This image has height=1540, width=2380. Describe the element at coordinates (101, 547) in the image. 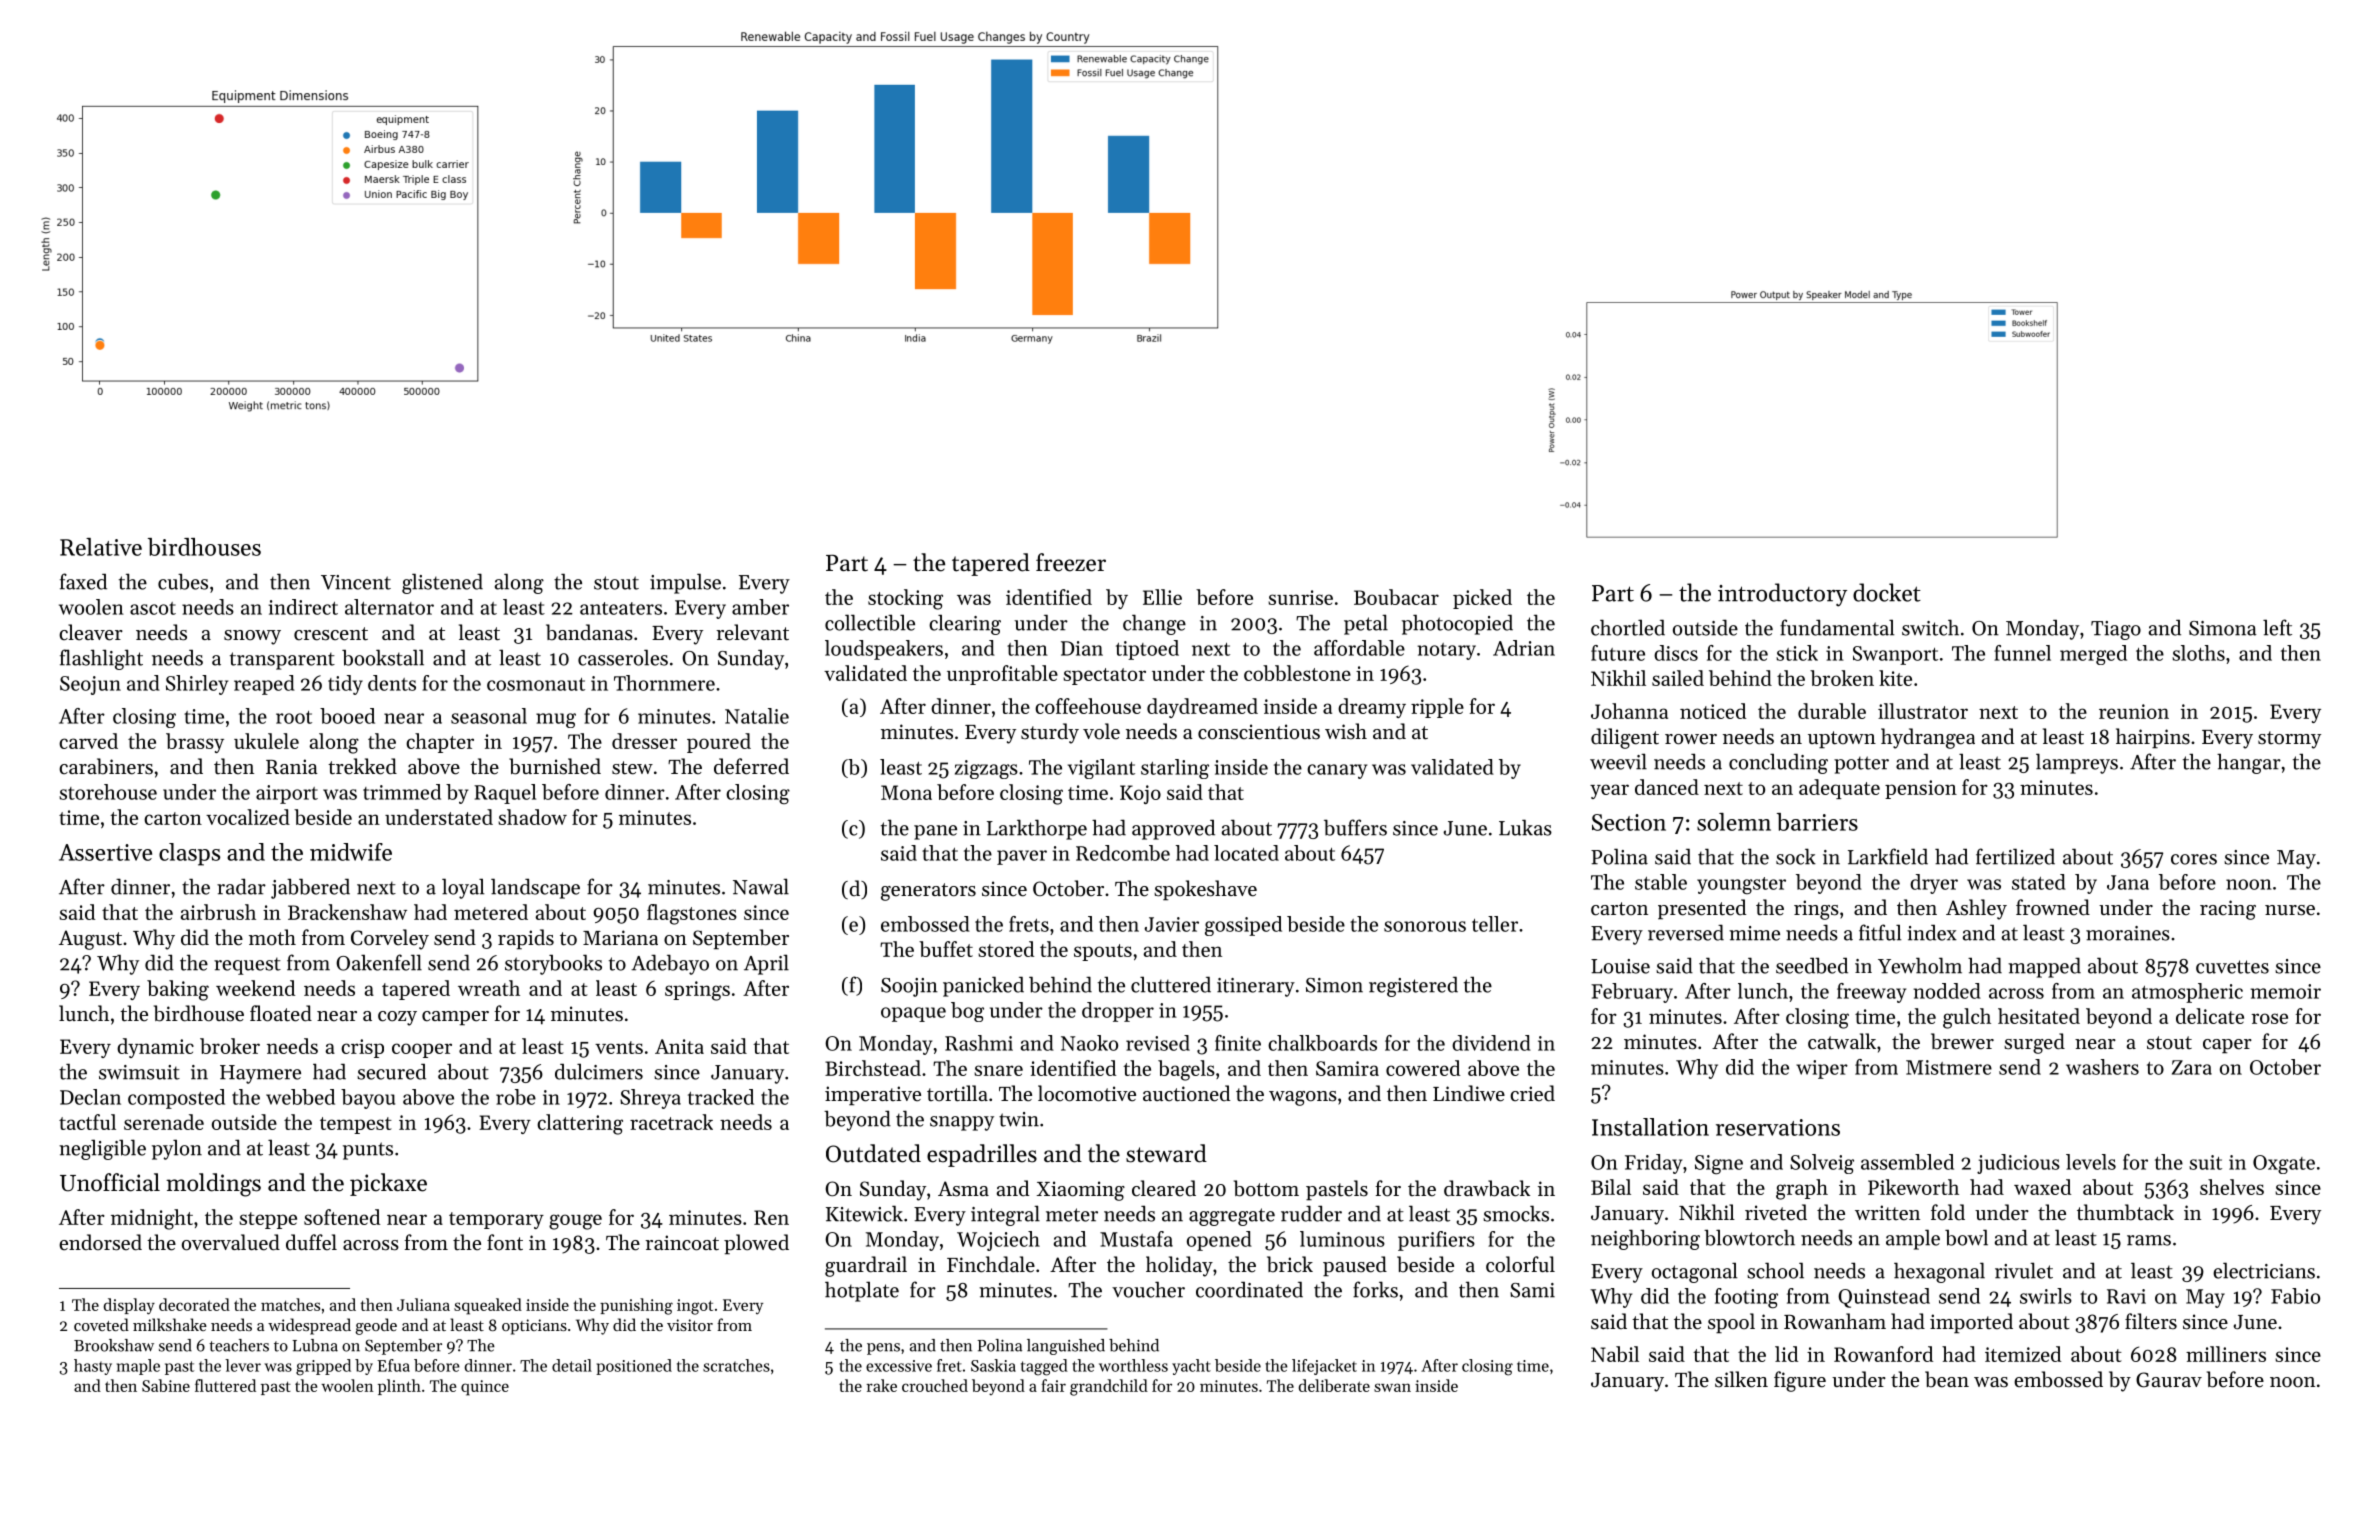

I see `Relative` at that location.
